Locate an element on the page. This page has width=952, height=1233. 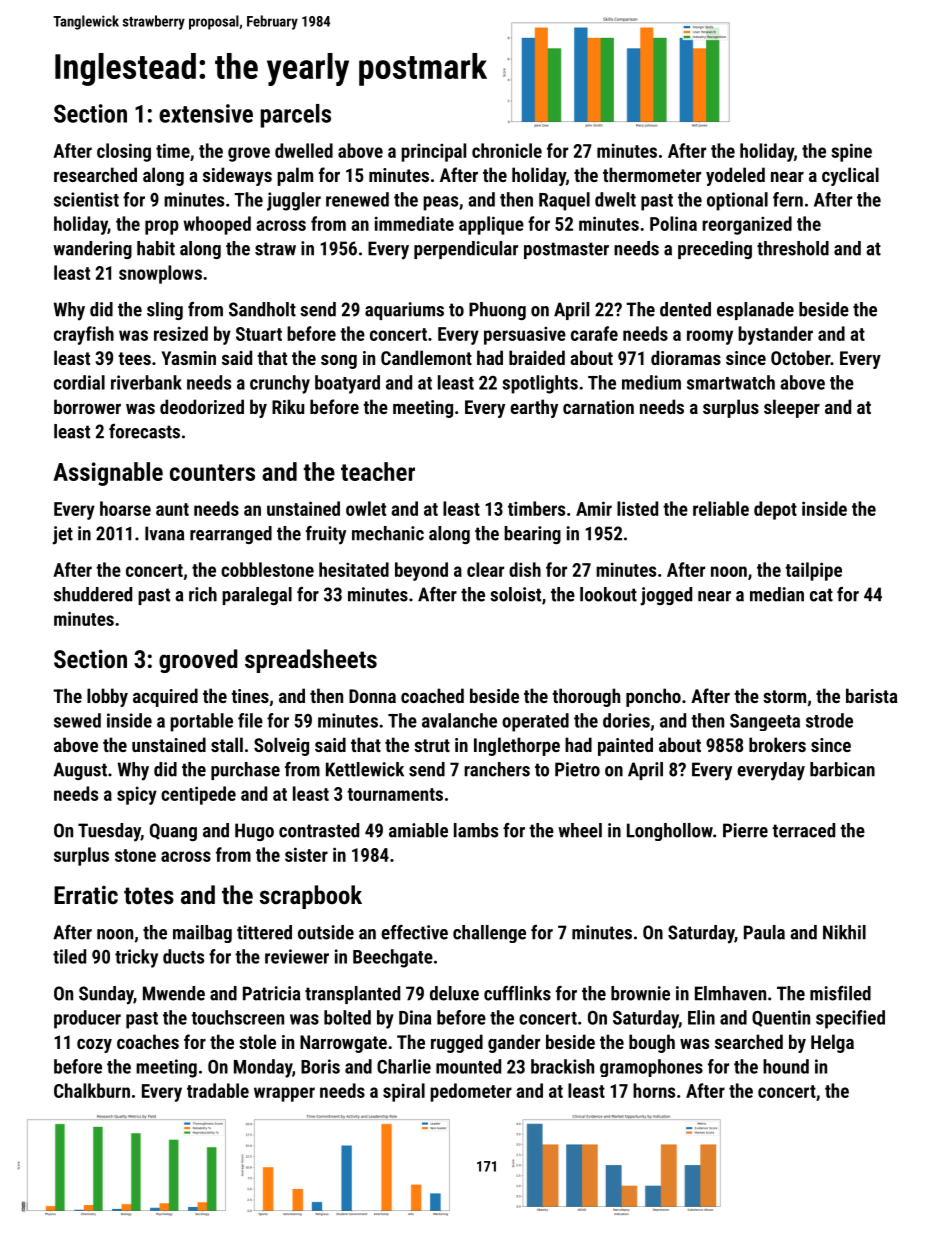
Nikhil is located at coordinates (844, 932).
